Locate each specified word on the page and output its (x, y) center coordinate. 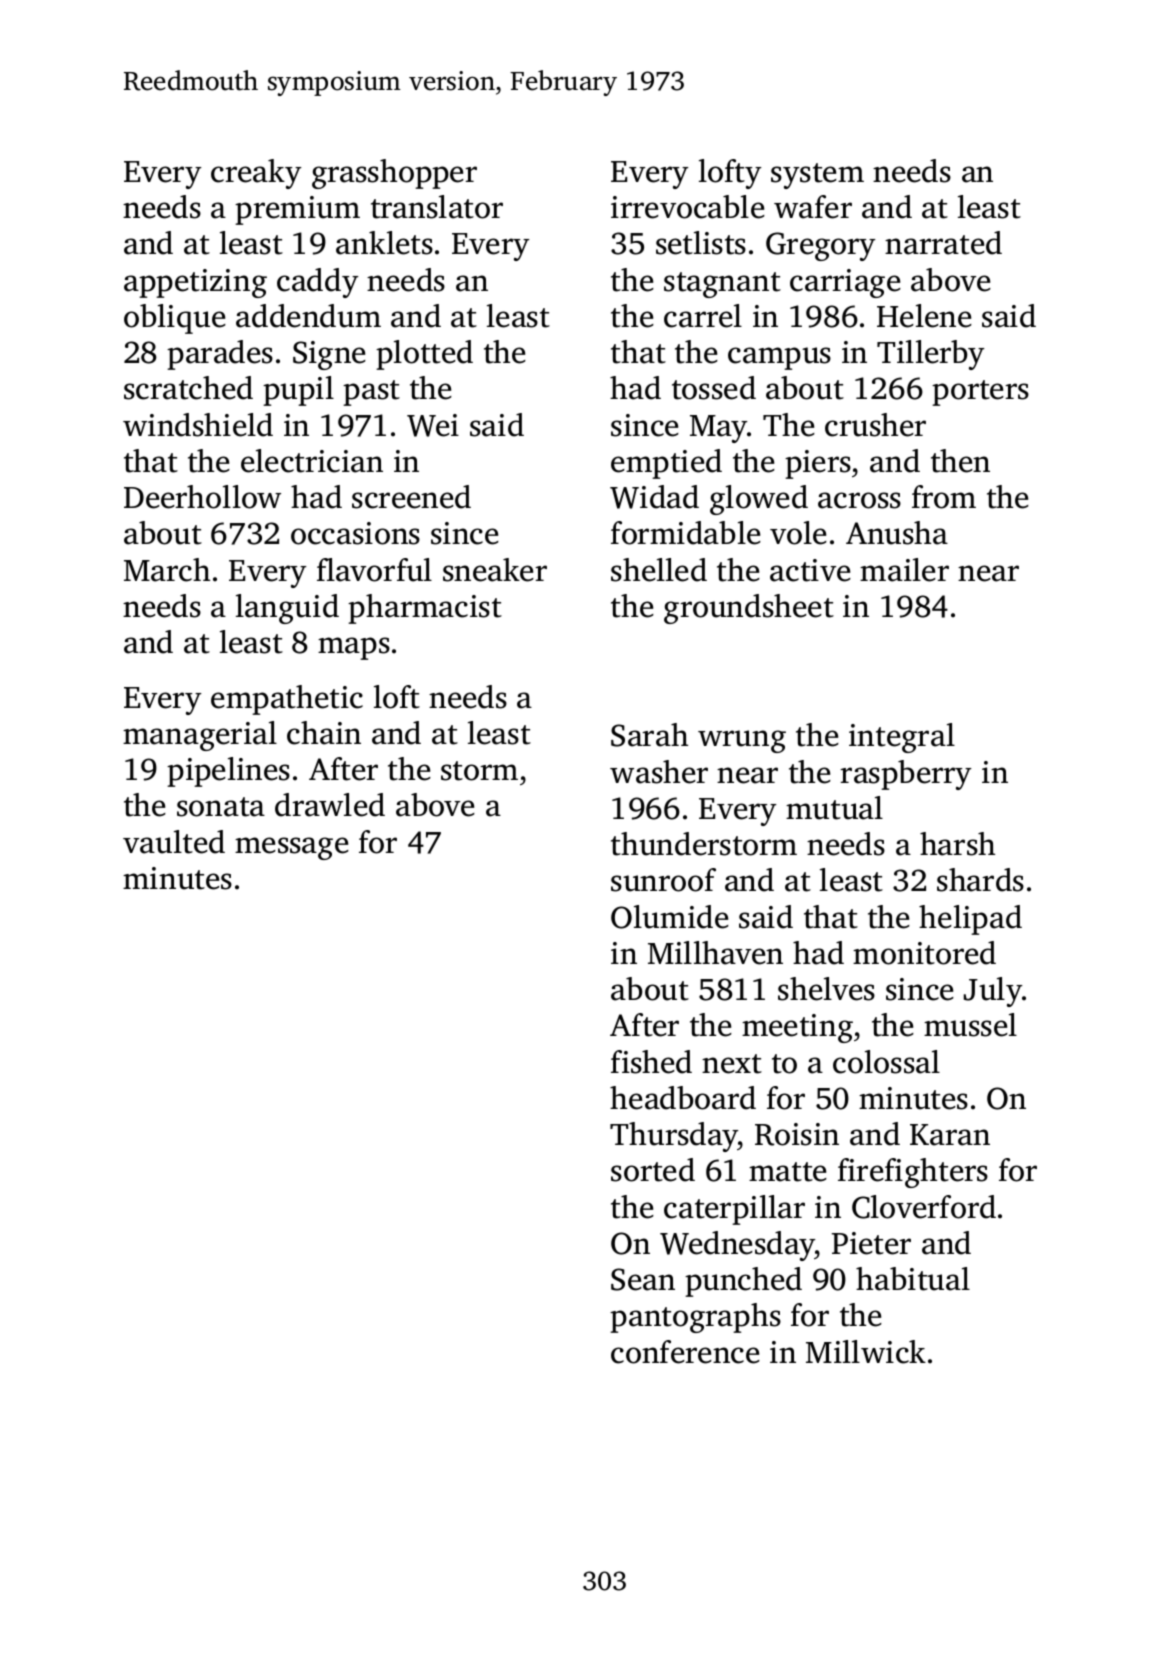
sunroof (663, 880)
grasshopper (394, 174)
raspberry (906, 775)
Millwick (866, 1352)
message (292, 848)
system (817, 176)
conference (685, 1352)
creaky (256, 174)
